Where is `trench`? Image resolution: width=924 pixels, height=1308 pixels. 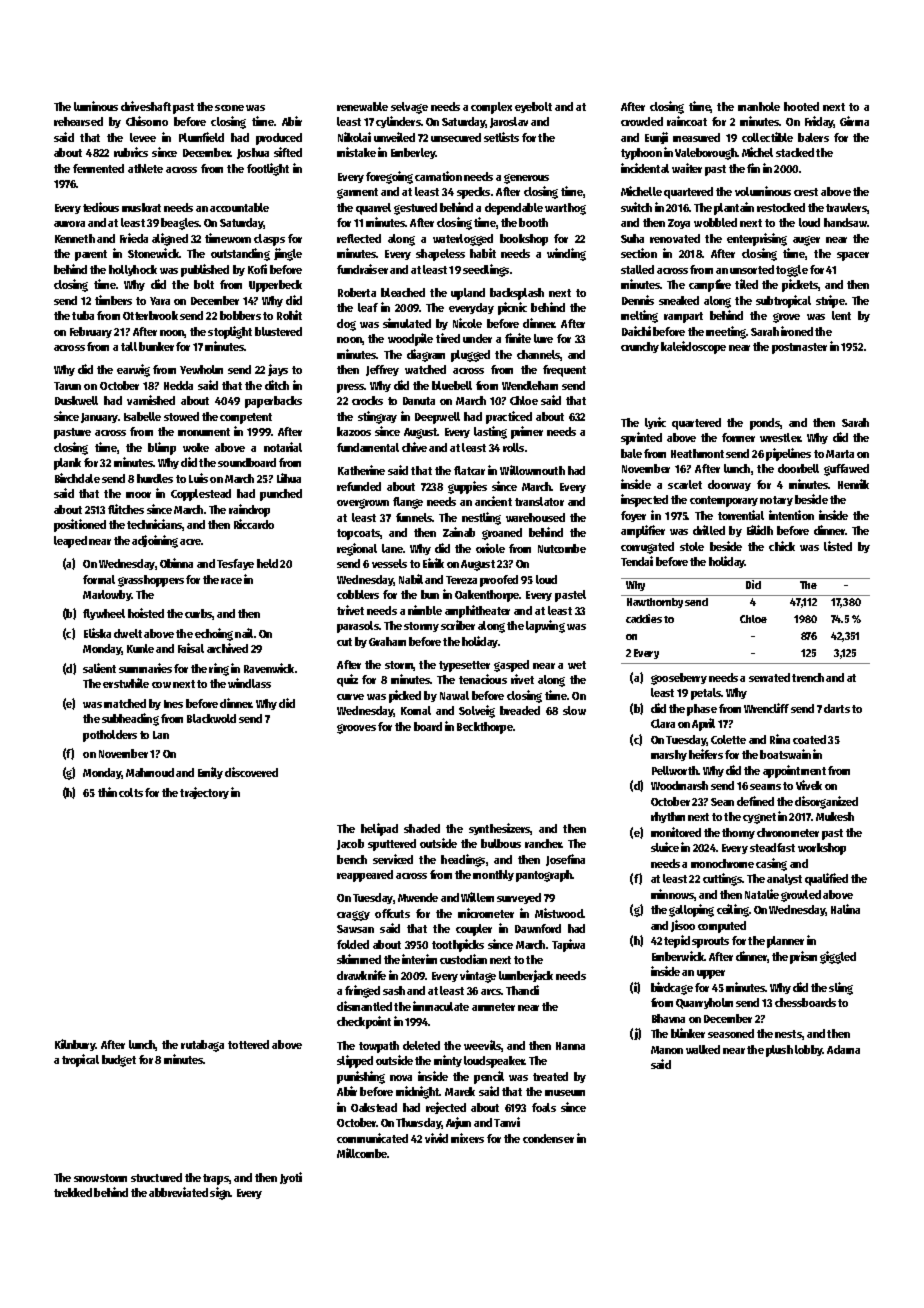
trench is located at coordinates (808, 677).
